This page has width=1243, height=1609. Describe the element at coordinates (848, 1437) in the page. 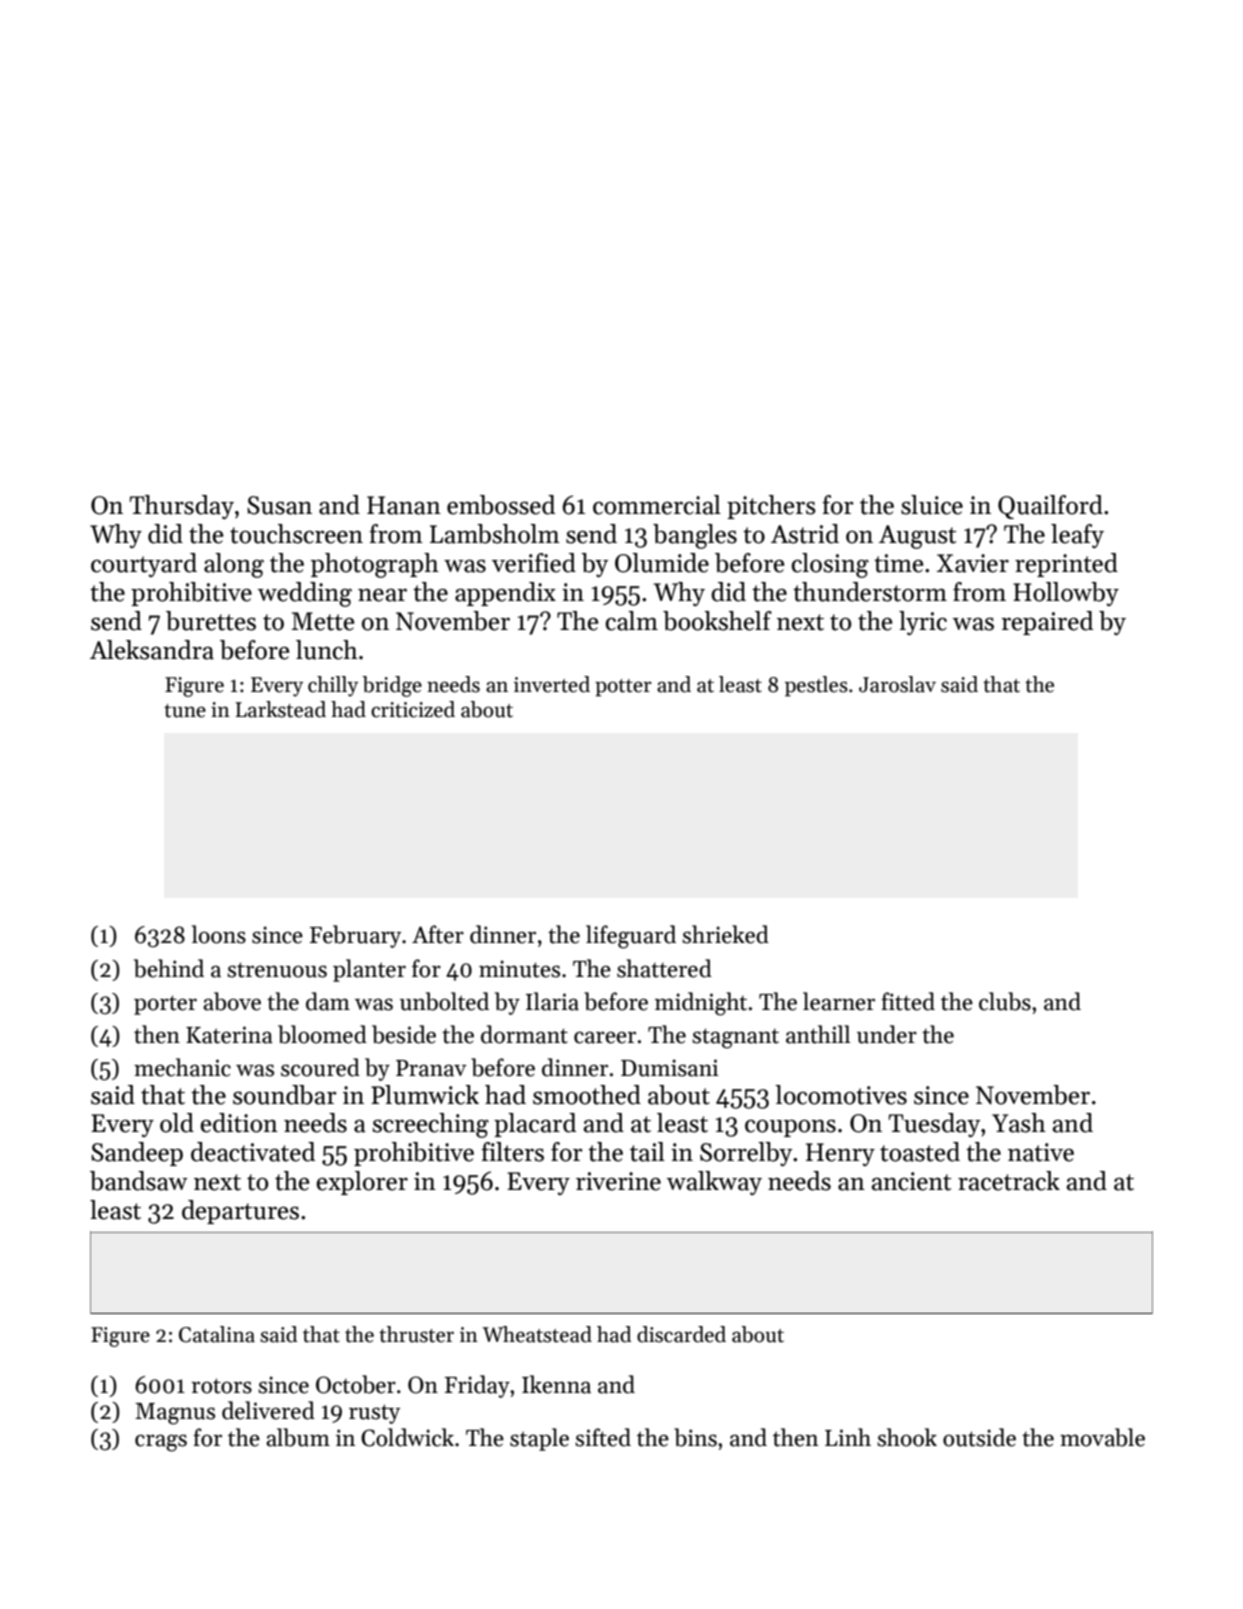

I see `Linh` at that location.
